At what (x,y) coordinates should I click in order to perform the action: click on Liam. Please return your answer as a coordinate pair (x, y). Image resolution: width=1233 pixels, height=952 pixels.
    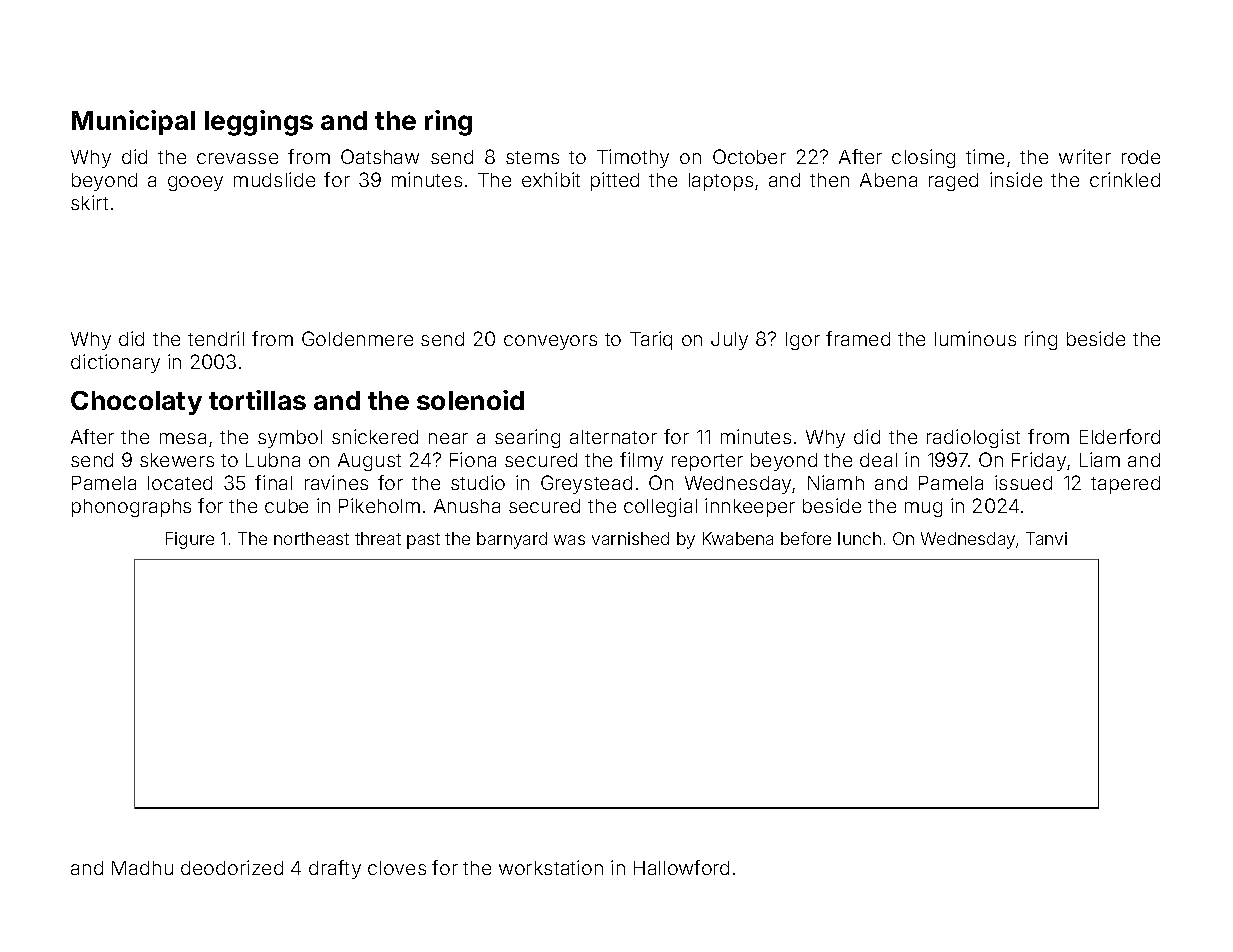
    Looking at the image, I should click on (1100, 459).
